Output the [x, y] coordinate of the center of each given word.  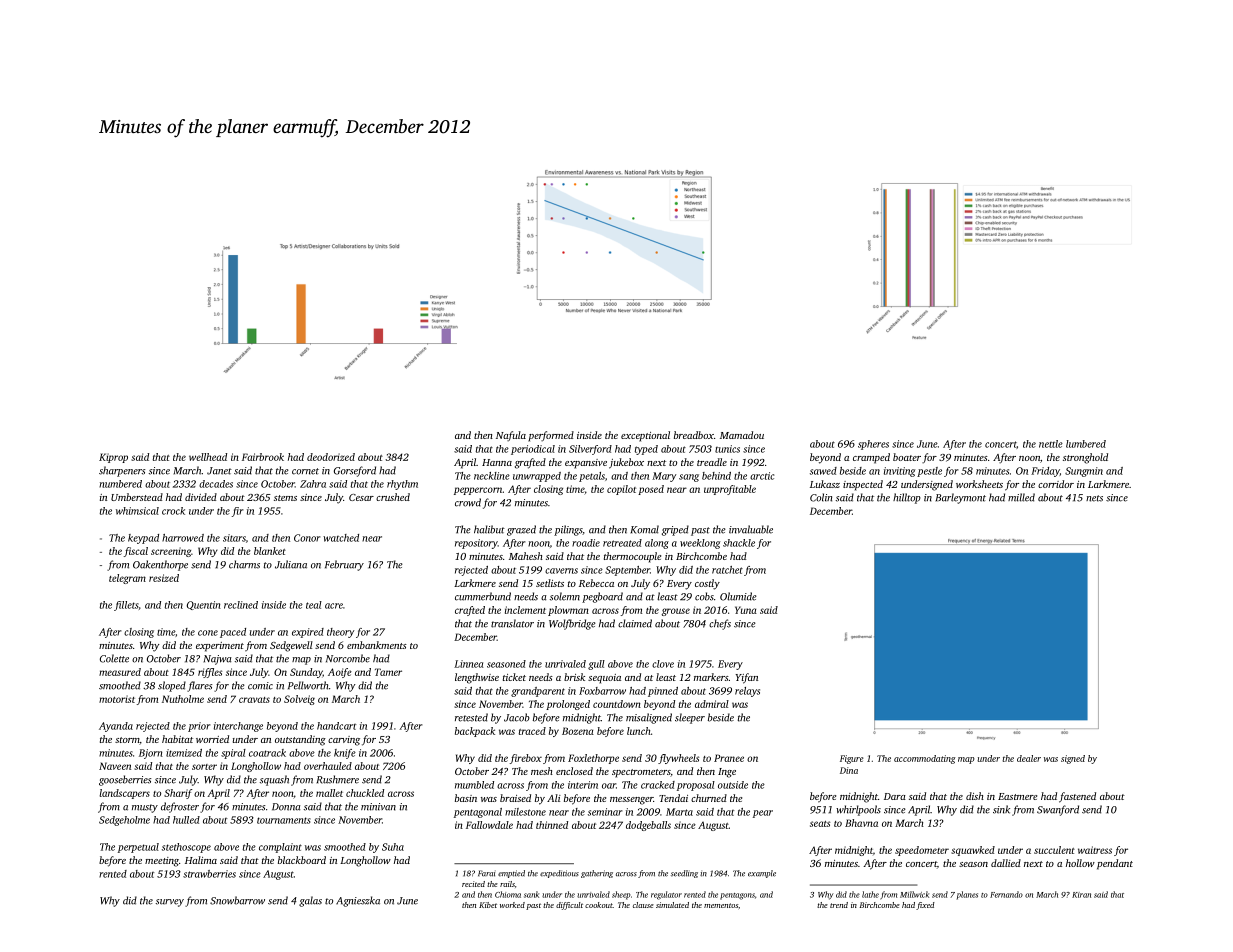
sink [1001, 809]
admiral [712, 704]
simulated [672, 905]
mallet [329, 793]
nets [1094, 498]
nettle [1051, 444]
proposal [696, 786]
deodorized [331, 457]
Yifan [746, 678]
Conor [307, 538]
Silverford [590, 450]
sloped [172, 686]
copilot [621, 490]
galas [310, 901]
